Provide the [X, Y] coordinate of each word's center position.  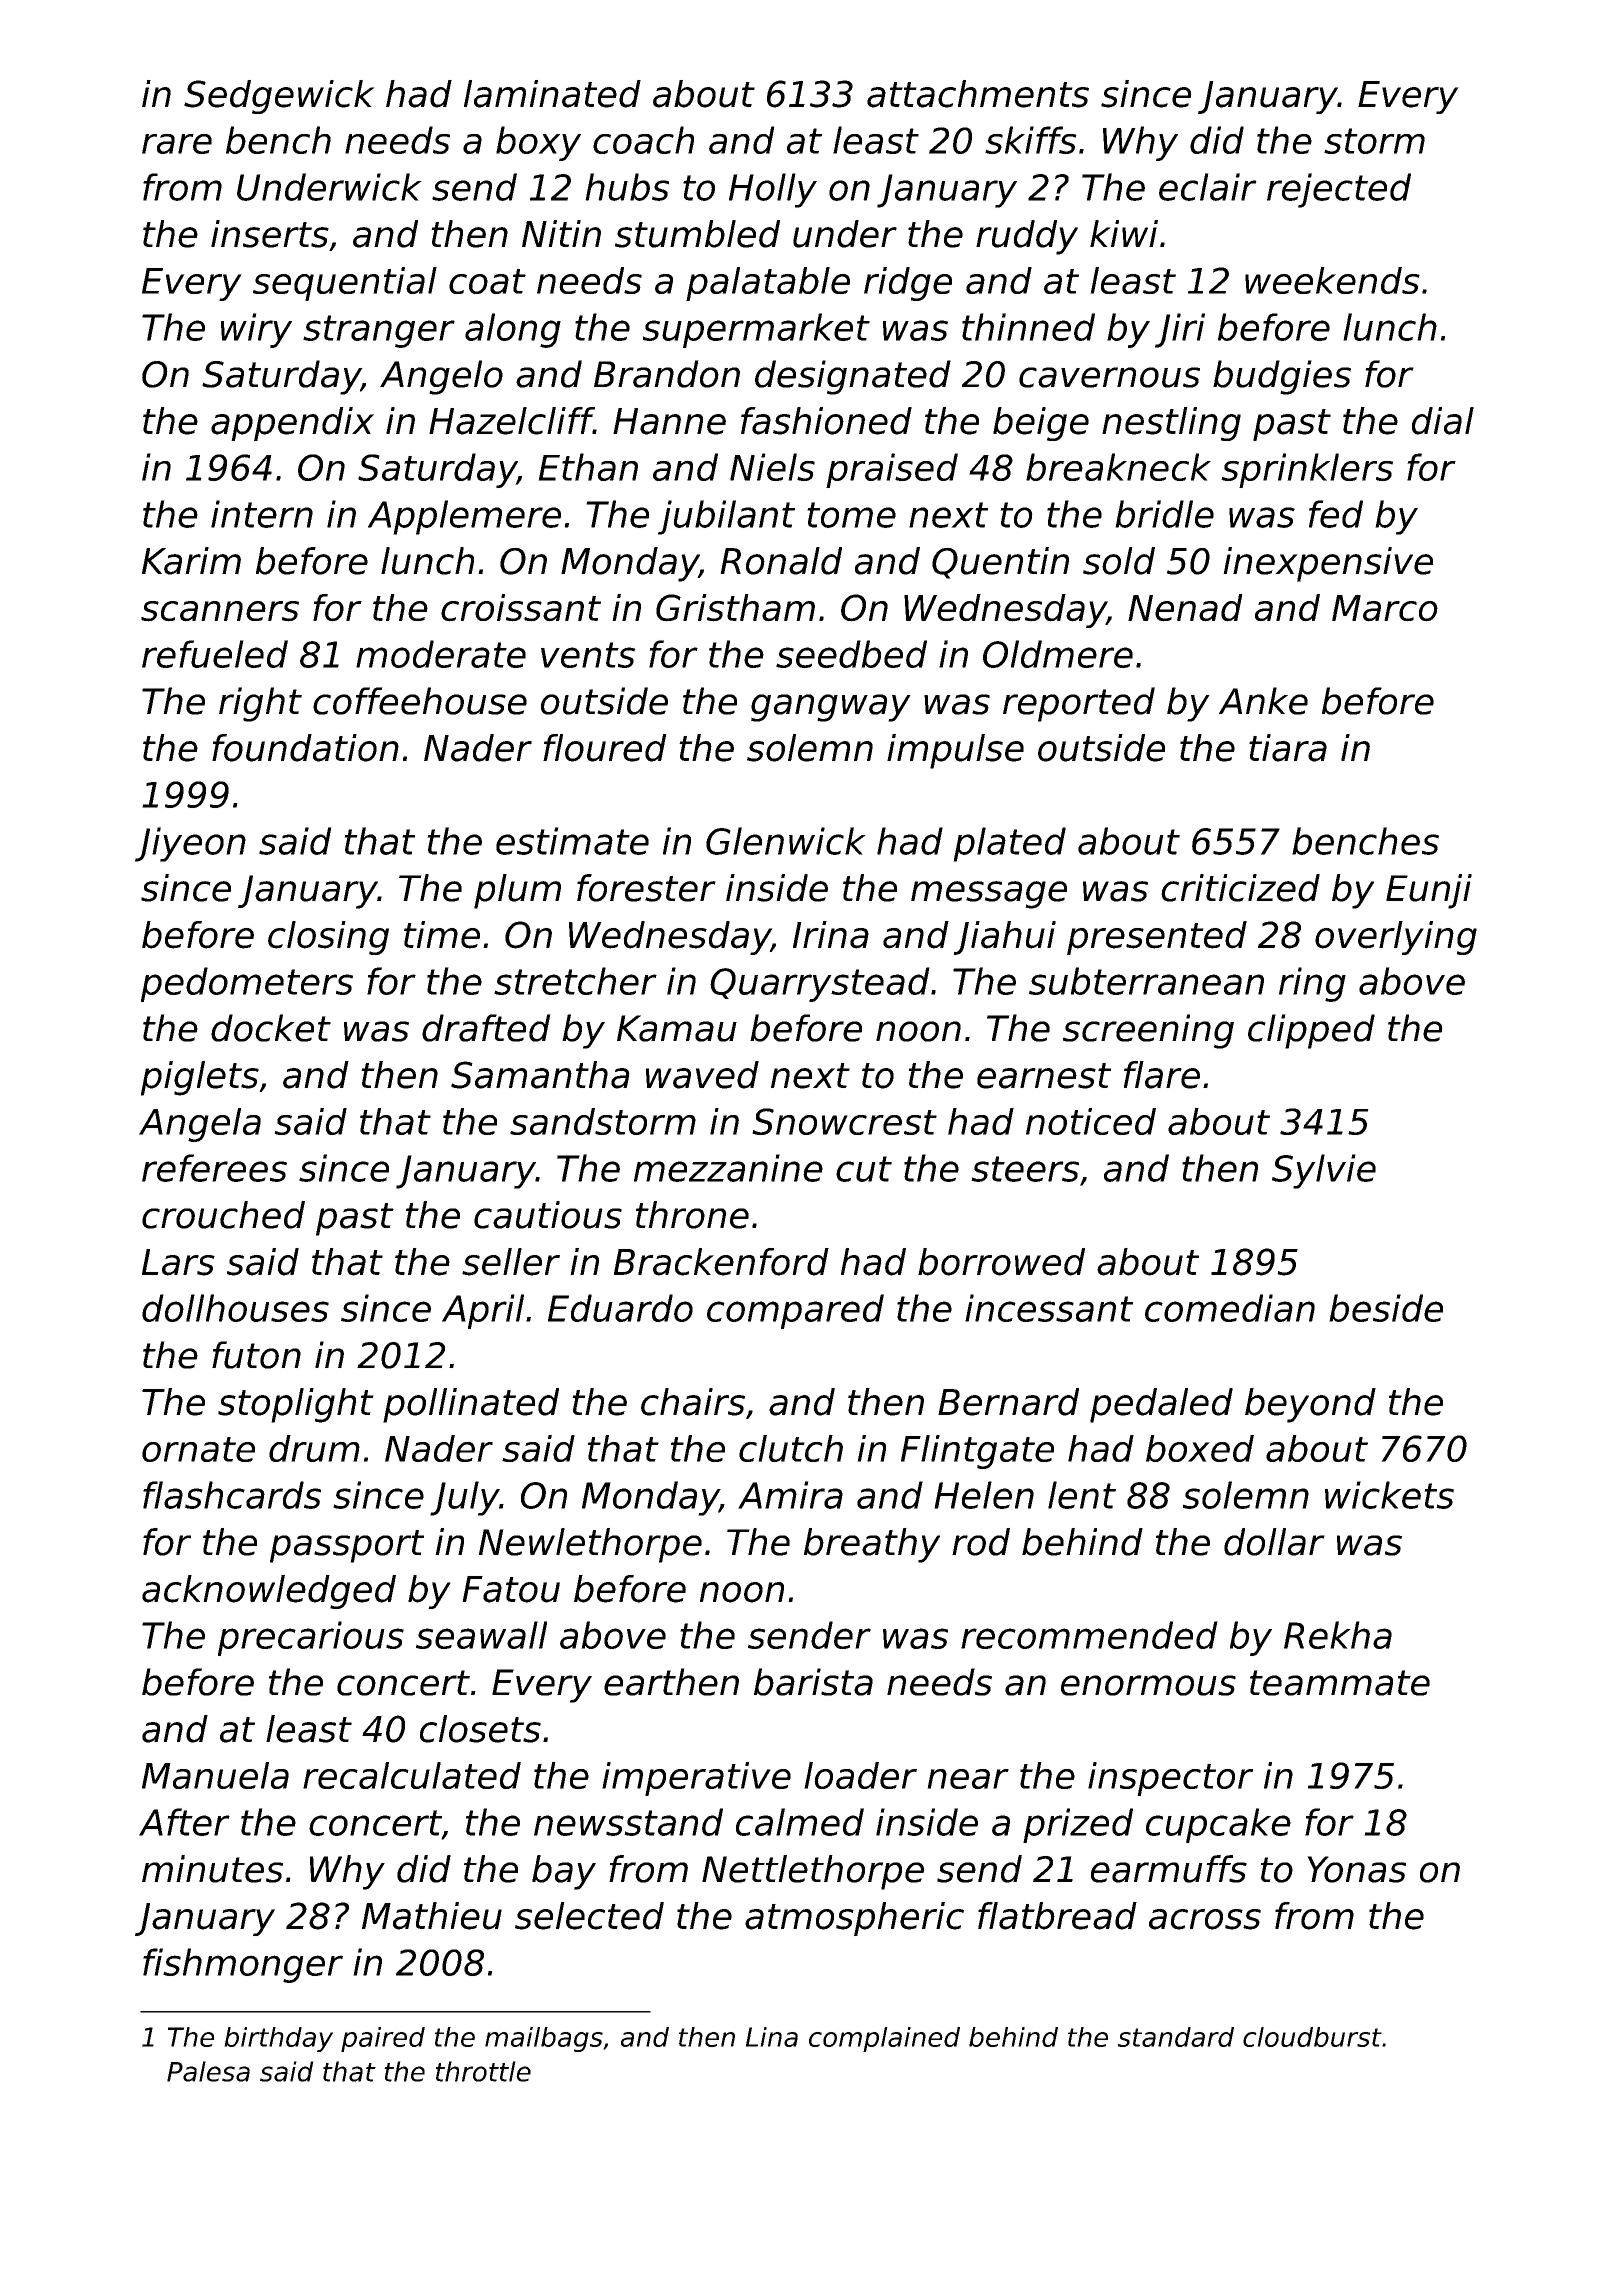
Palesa [208, 2071]
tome [851, 515]
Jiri [1180, 330]
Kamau [677, 1028]
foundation [305, 748]
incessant [1049, 1308]
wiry [256, 330]
